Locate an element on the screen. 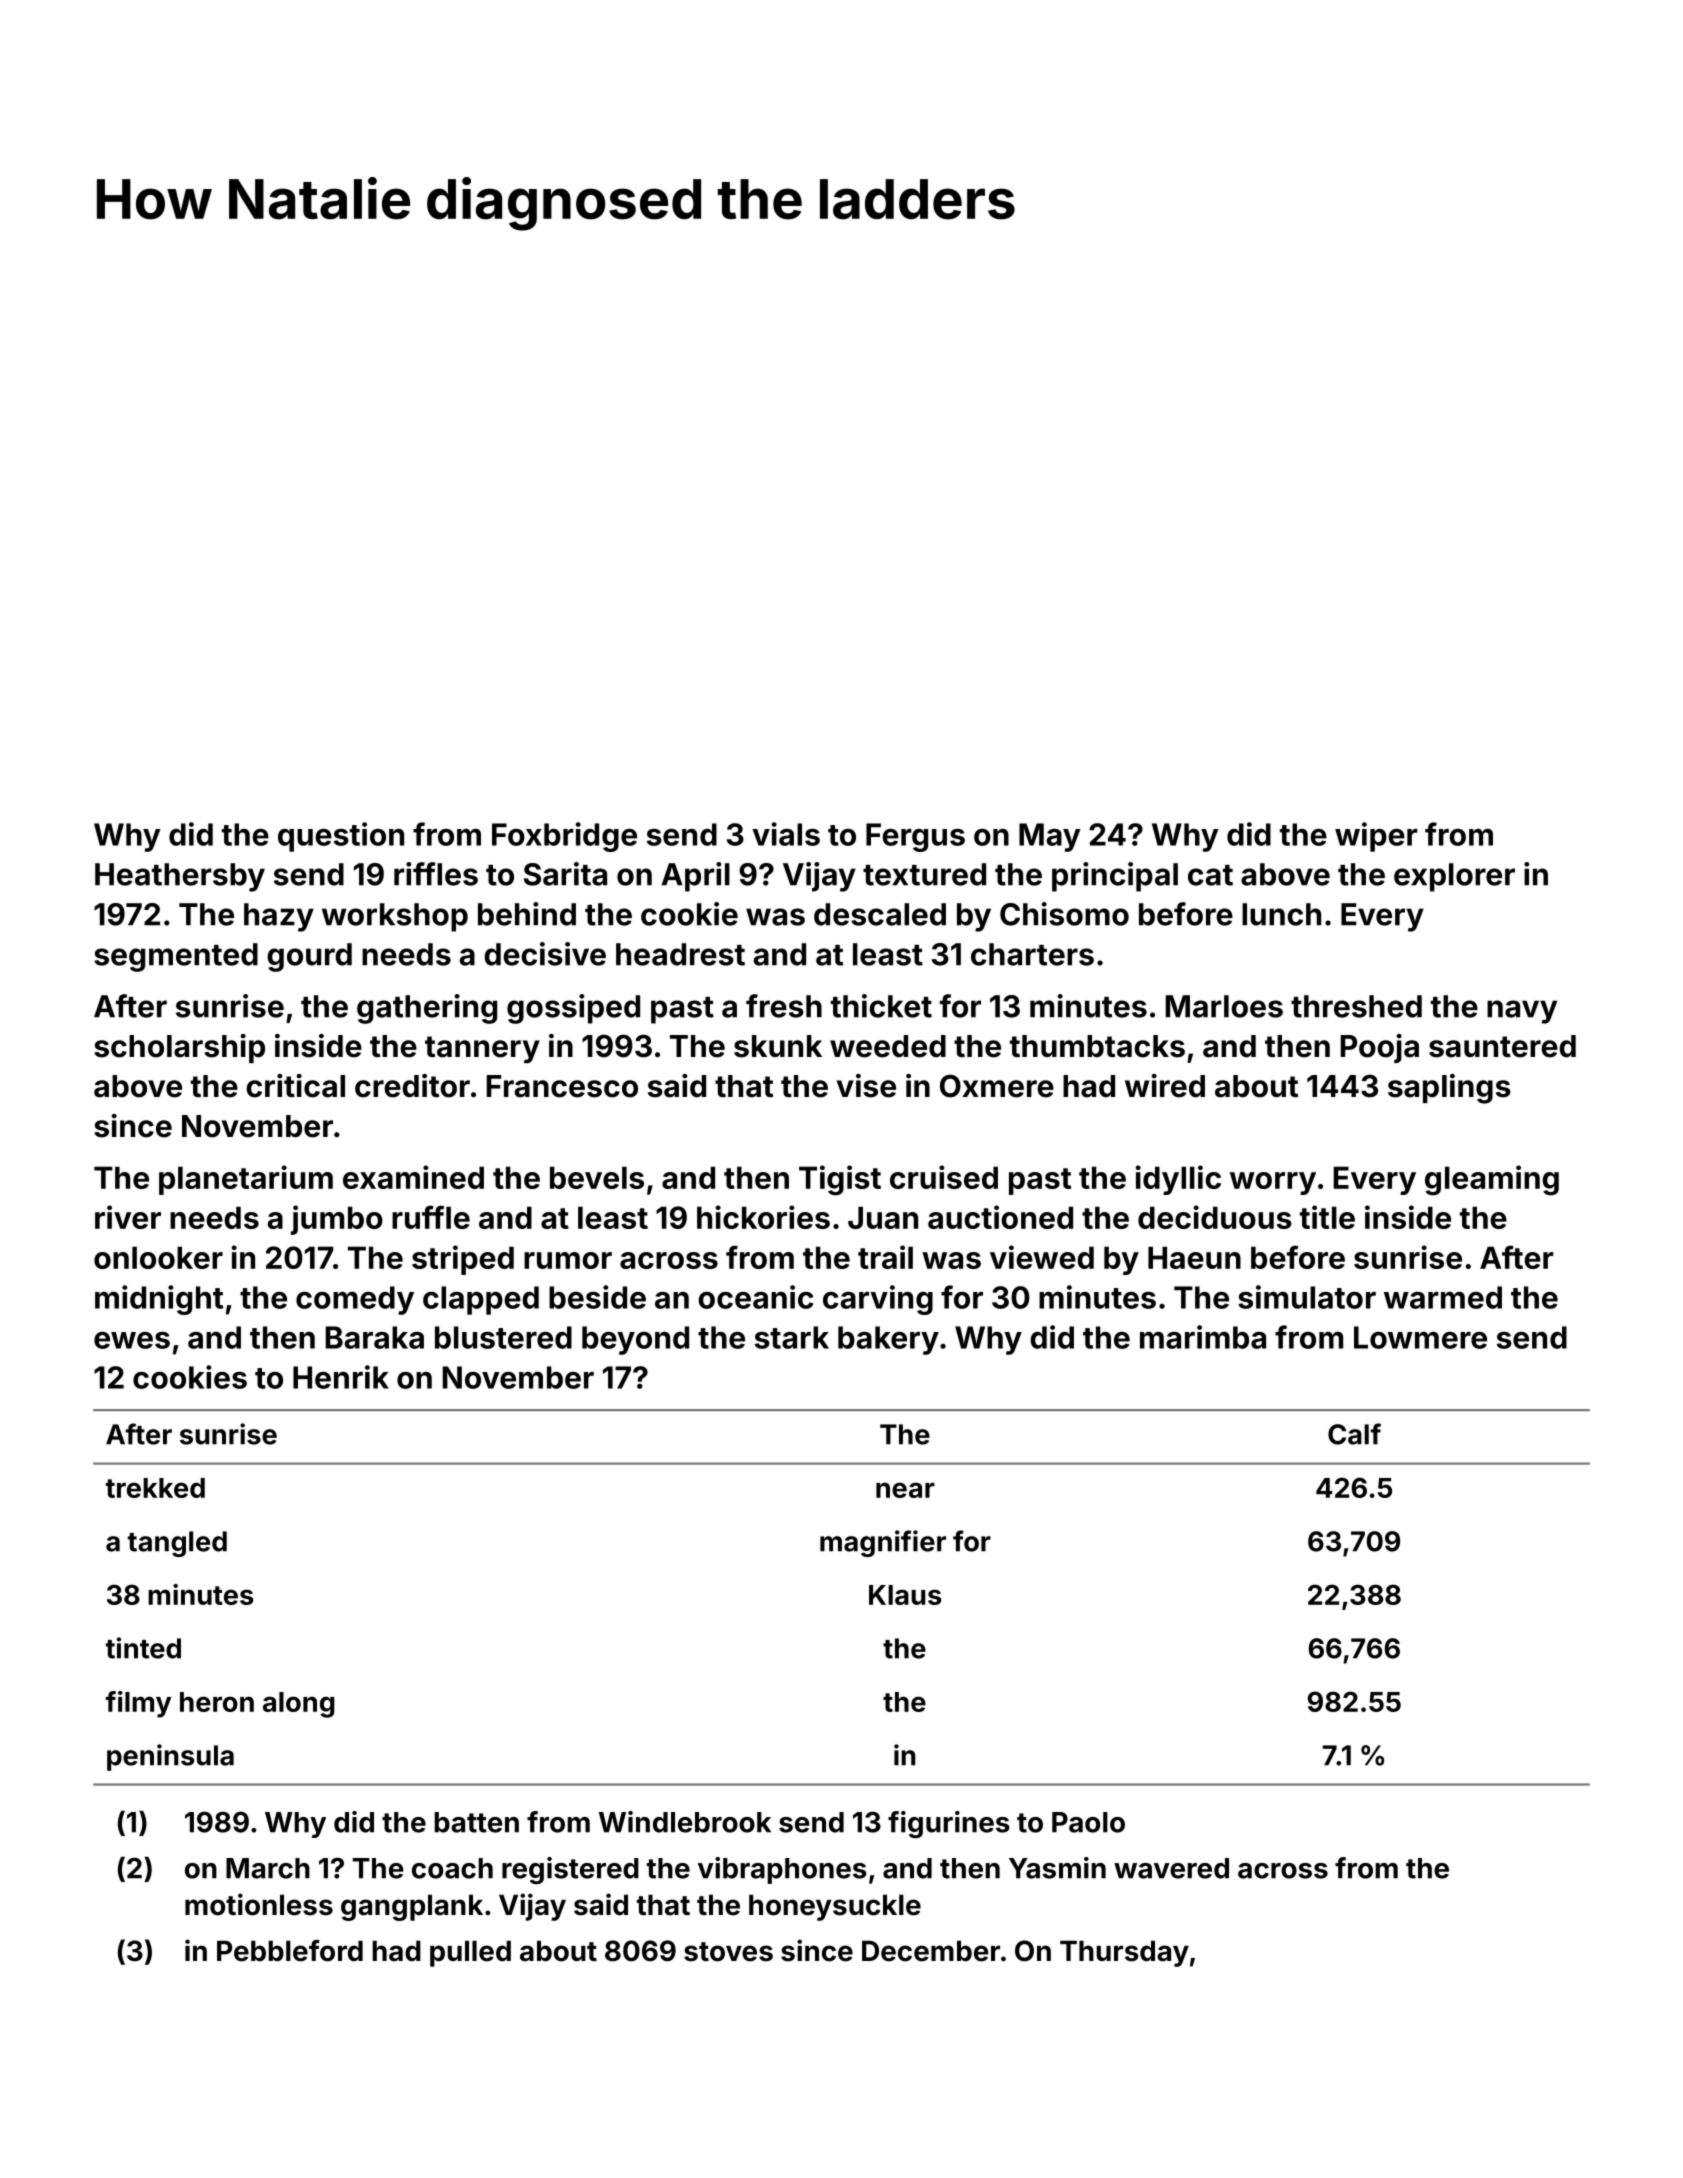 This screenshot has height=2178, width=1683. Calf is located at coordinates (1354, 1434).
